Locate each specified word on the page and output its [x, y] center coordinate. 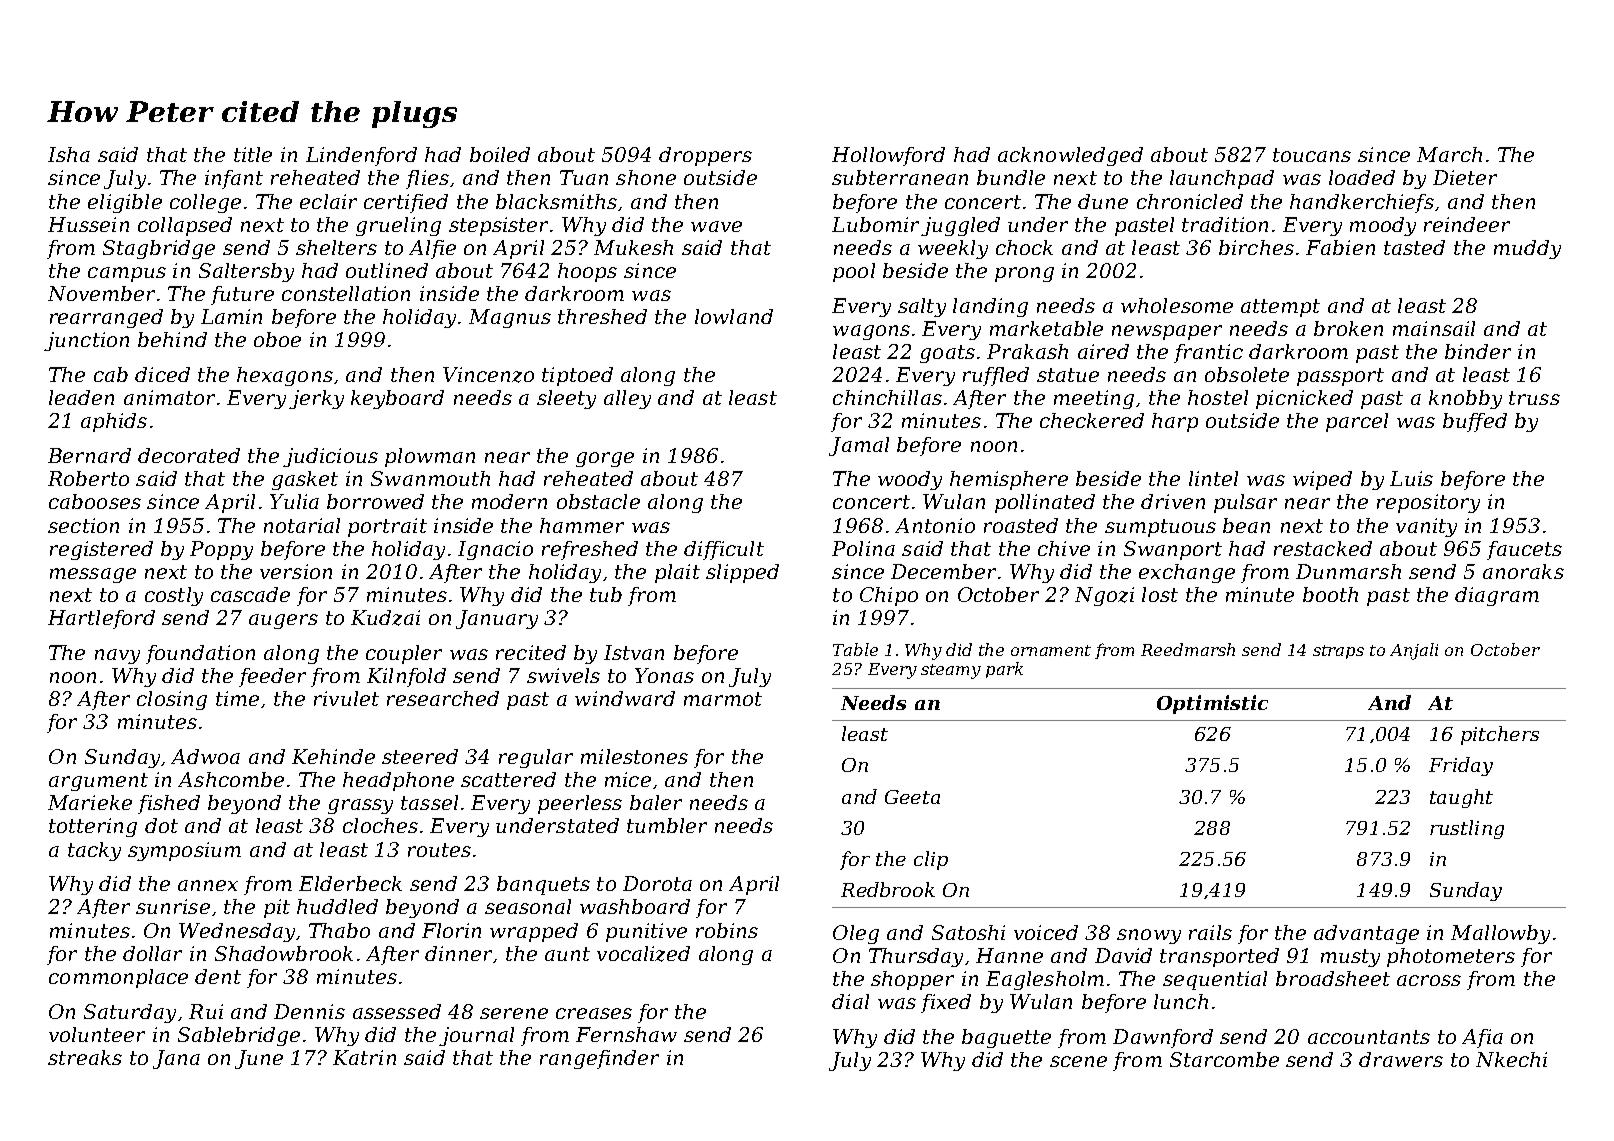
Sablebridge [239, 1036]
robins [727, 930]
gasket [305, 480]
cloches [380, 825]
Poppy [221, 550]
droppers [705, 156]
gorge [605, 459]
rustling [1467, 829]
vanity [1426, 527]
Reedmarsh [1188, 649]
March [1449, 154]
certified [406, 203]
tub [606, 594]
